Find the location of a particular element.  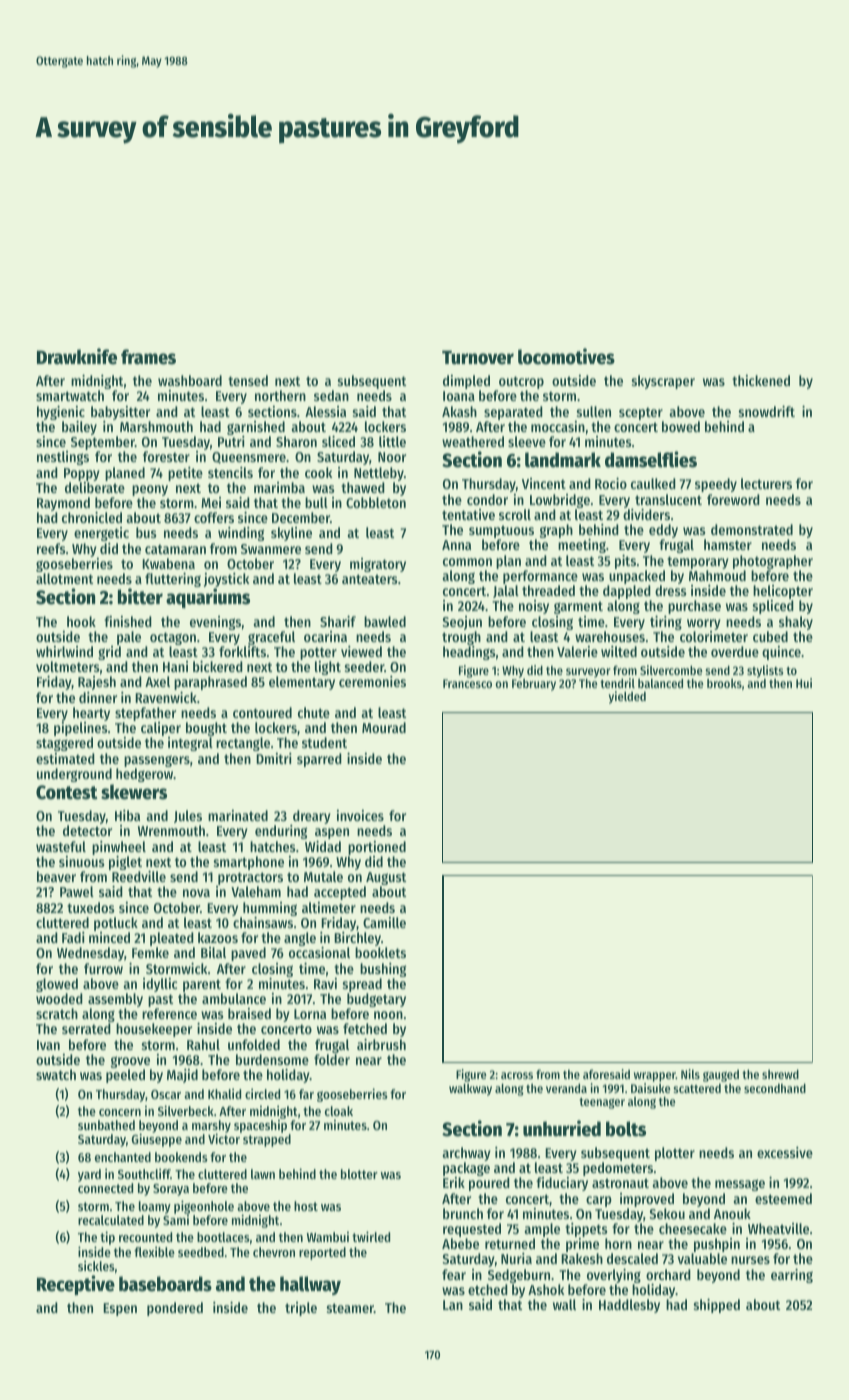

August is located at coordinates (386, 878).
